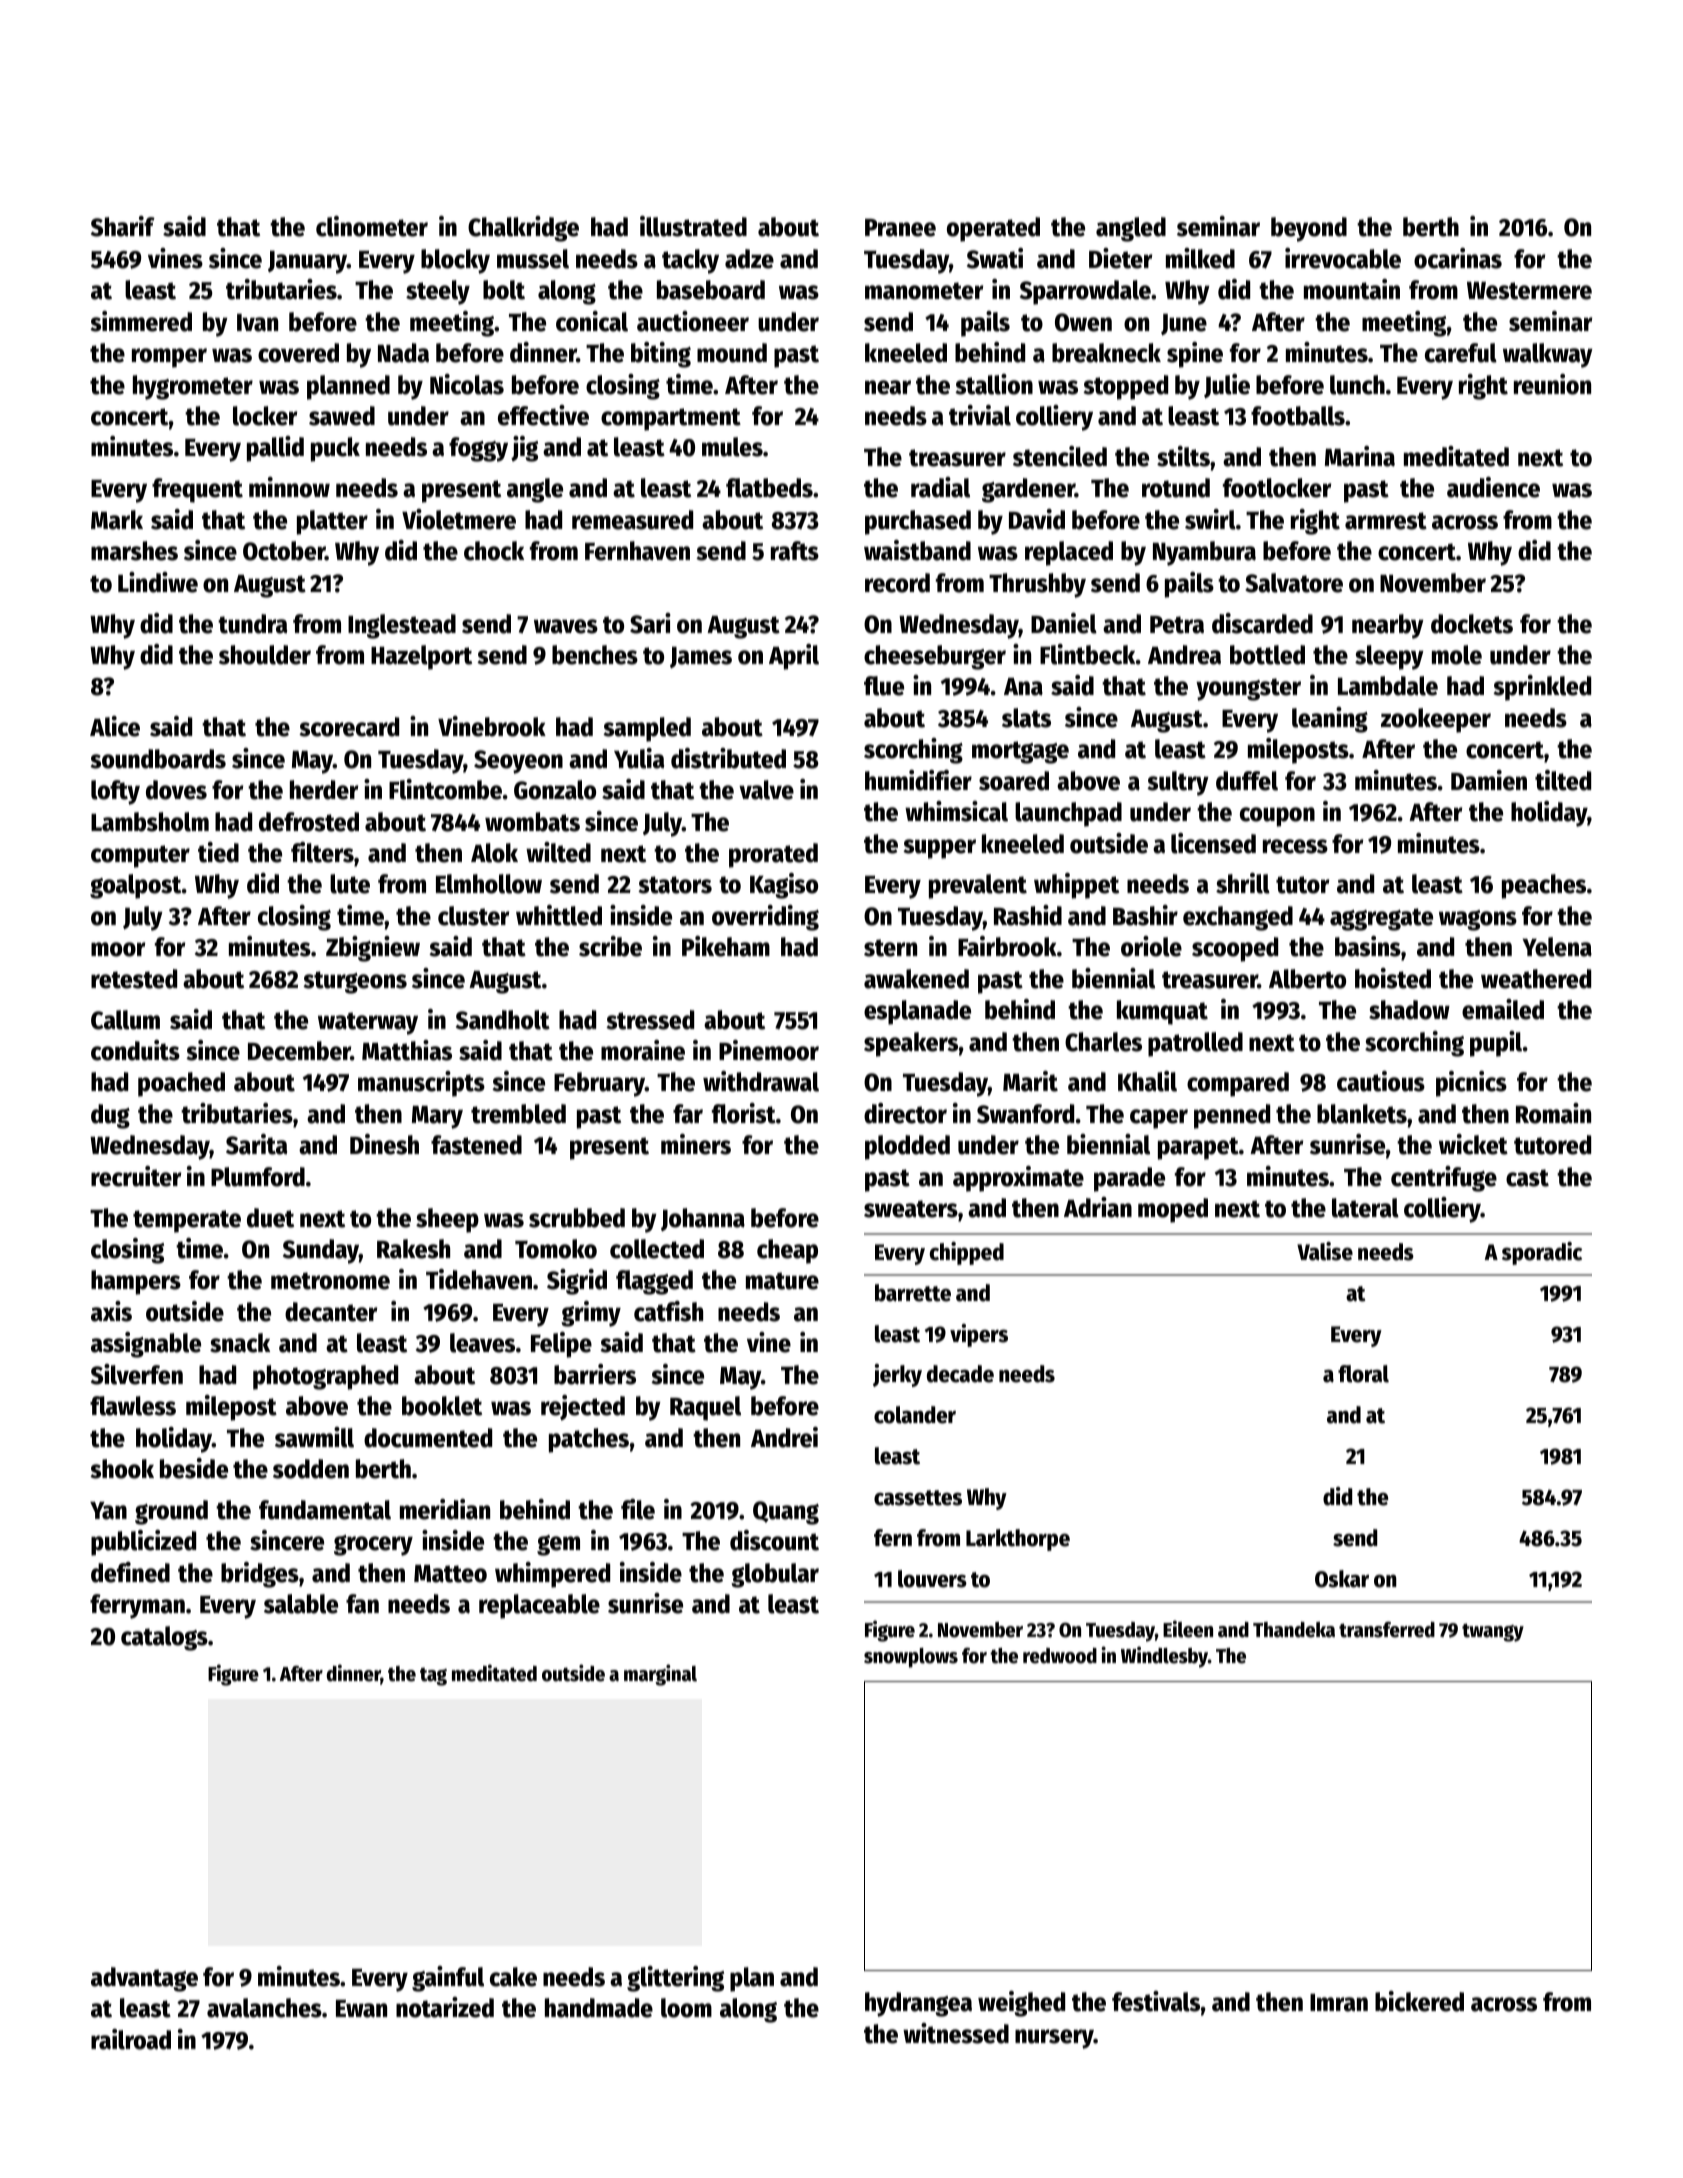 The image size is (1683, 2178). Describe the element at coordinates (1200, 258) in the screenshot. I see `milked` at that location.
